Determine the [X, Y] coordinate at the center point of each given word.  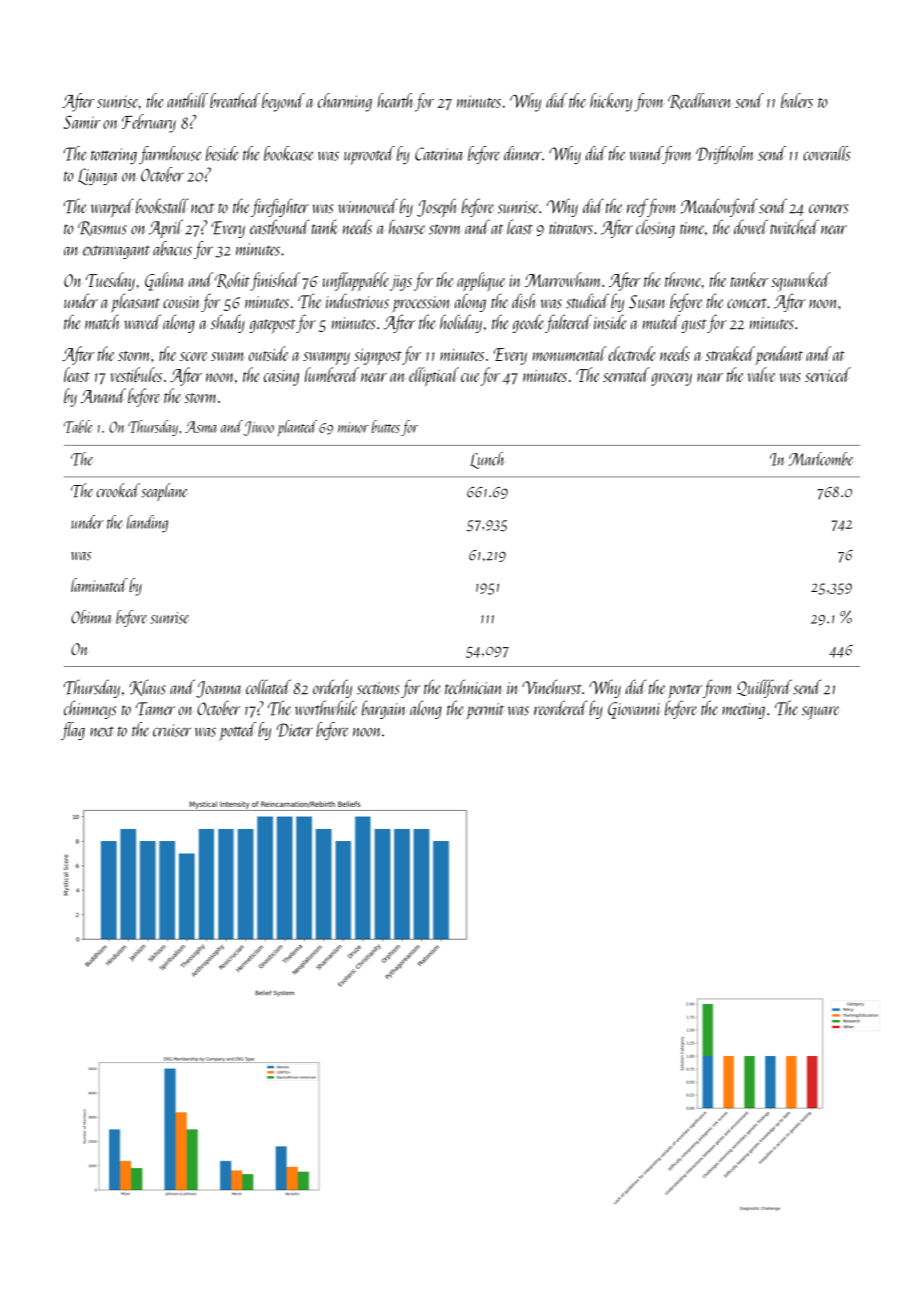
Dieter [295, 730]
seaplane [164, 492]
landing [147, 523]
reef [637, 207]
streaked [730, 353]
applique [481, 281]
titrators [571, 228]
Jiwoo [259, 428]
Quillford [764, 688]
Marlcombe [821, 459]
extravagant [116, 252]
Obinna [92, 617]
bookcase [288, 153]
